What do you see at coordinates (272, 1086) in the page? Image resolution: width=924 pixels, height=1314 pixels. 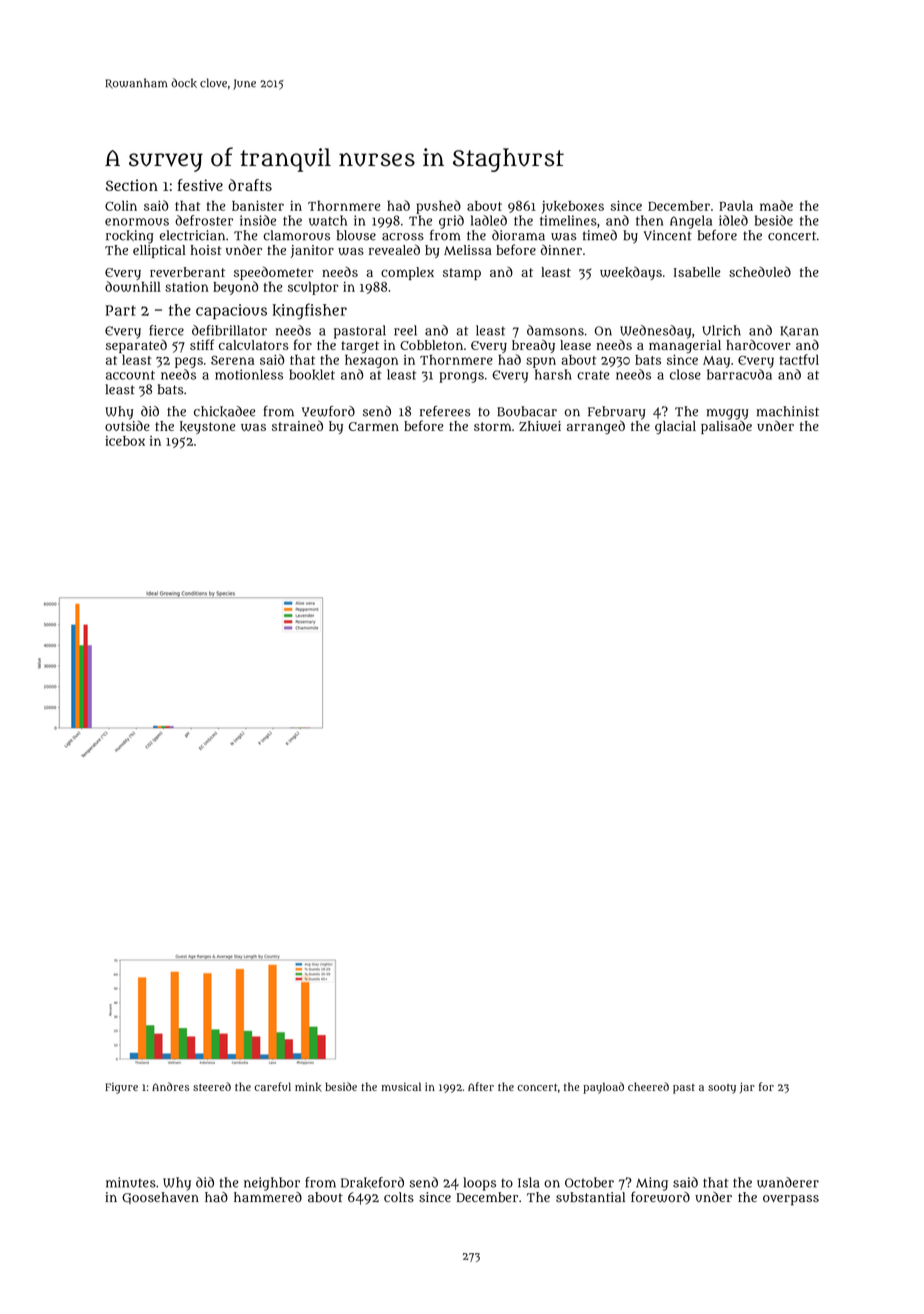 I see `careful` at bounding box center [272, 1086].
